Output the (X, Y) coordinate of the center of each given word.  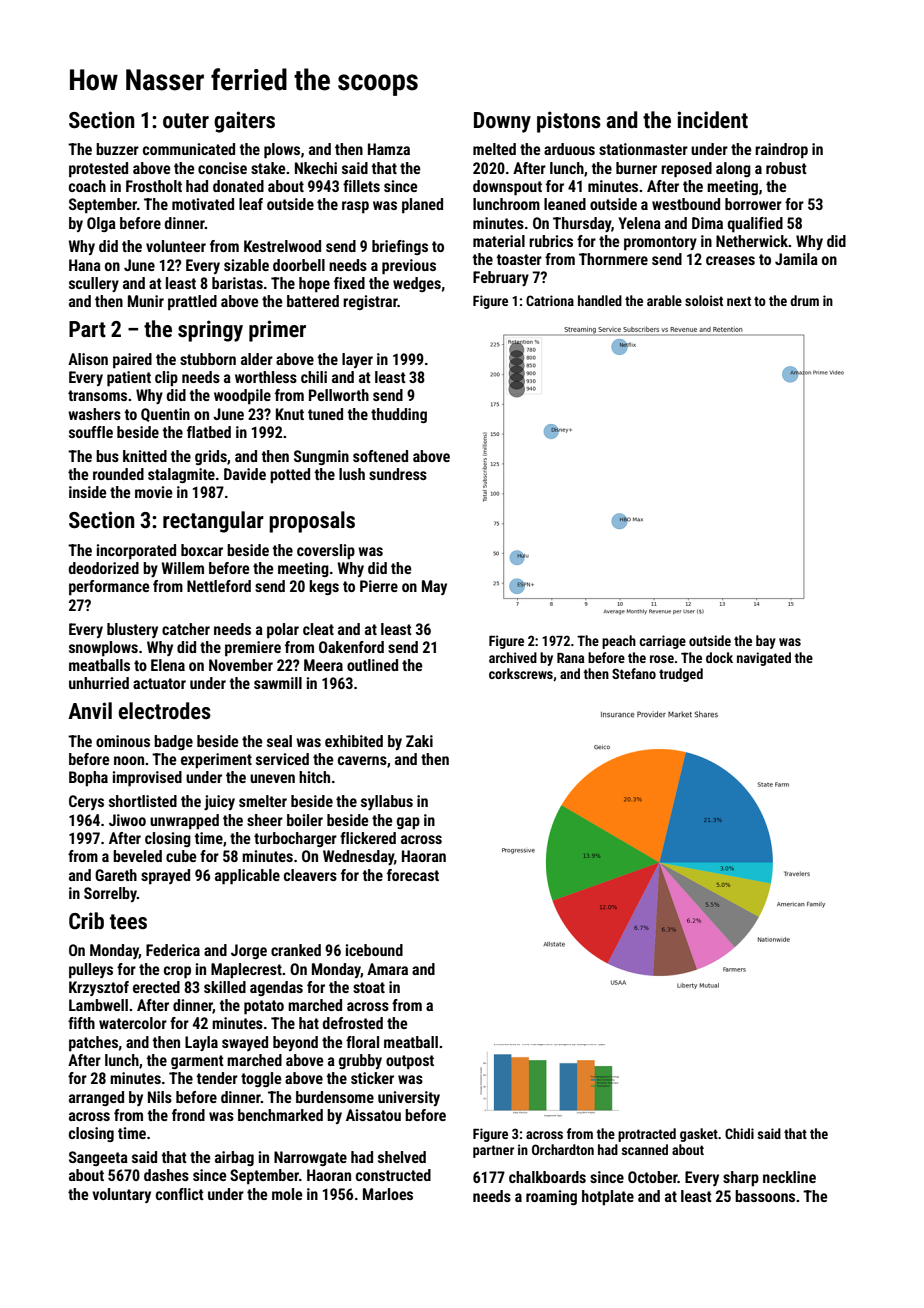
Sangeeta (98, 1158)
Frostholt (154, 186)
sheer (265, 820)
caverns (362, 760)
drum (804, 300)
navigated (764, 659)
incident (712, 120)
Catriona (550, 300)
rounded (118, 474)
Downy (502, 122)
